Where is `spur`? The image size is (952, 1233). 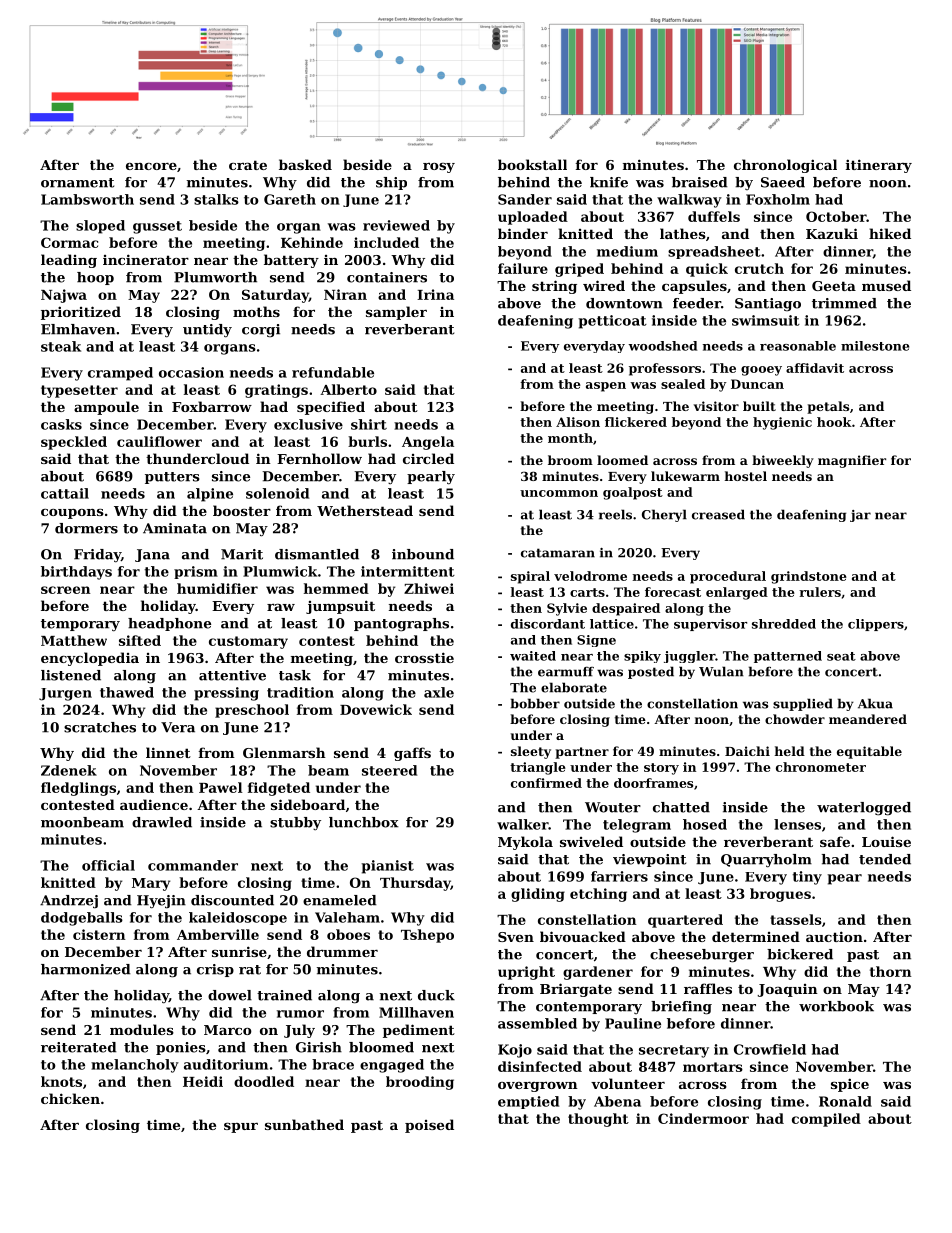
spur is located at coordinates (241, 1128).
